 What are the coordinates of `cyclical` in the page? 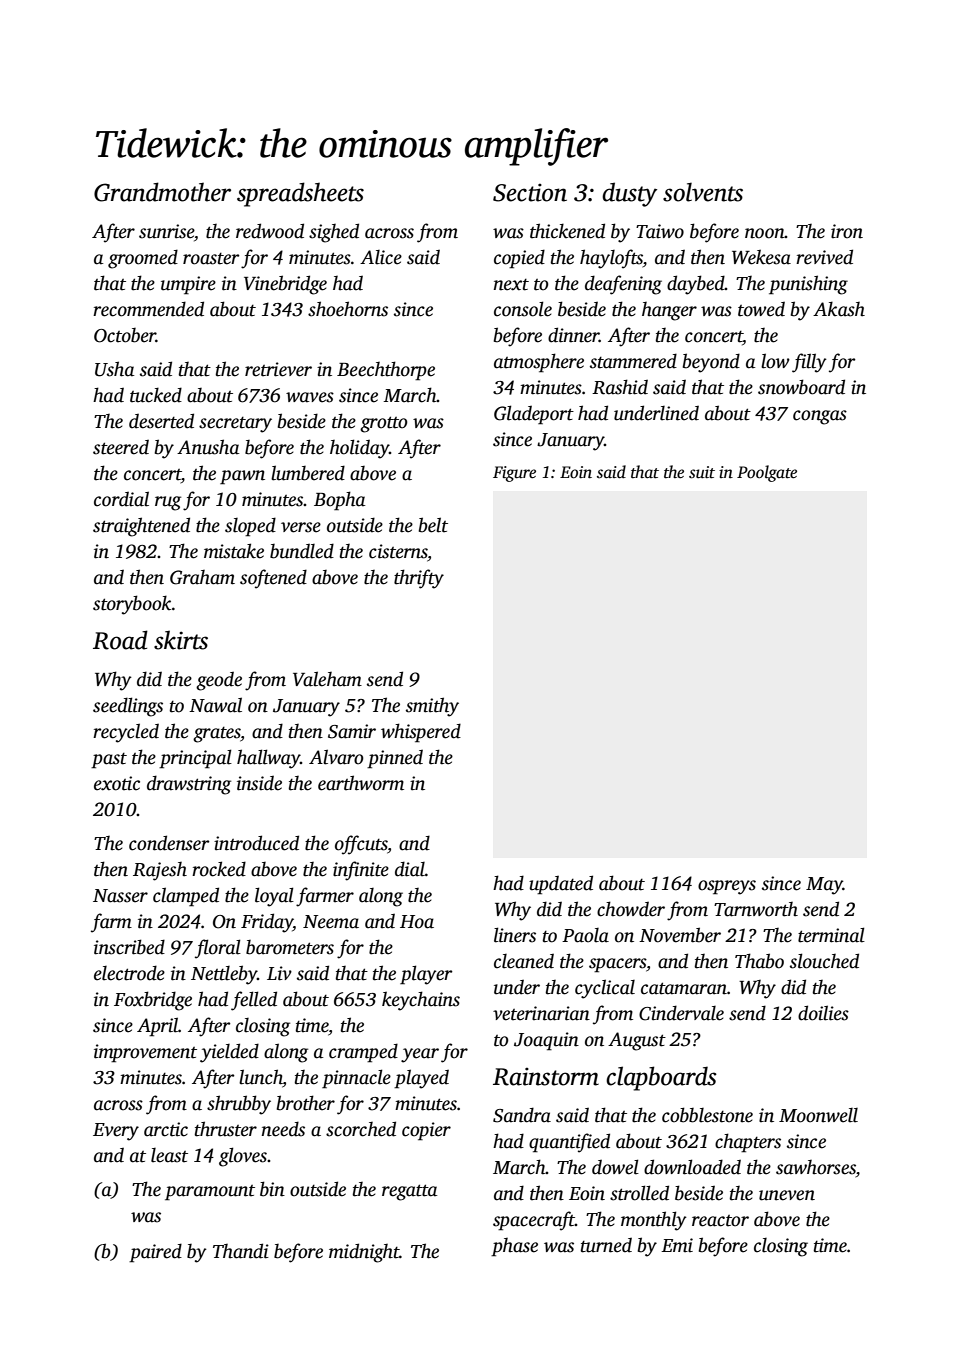 It's located at (605, 989).
